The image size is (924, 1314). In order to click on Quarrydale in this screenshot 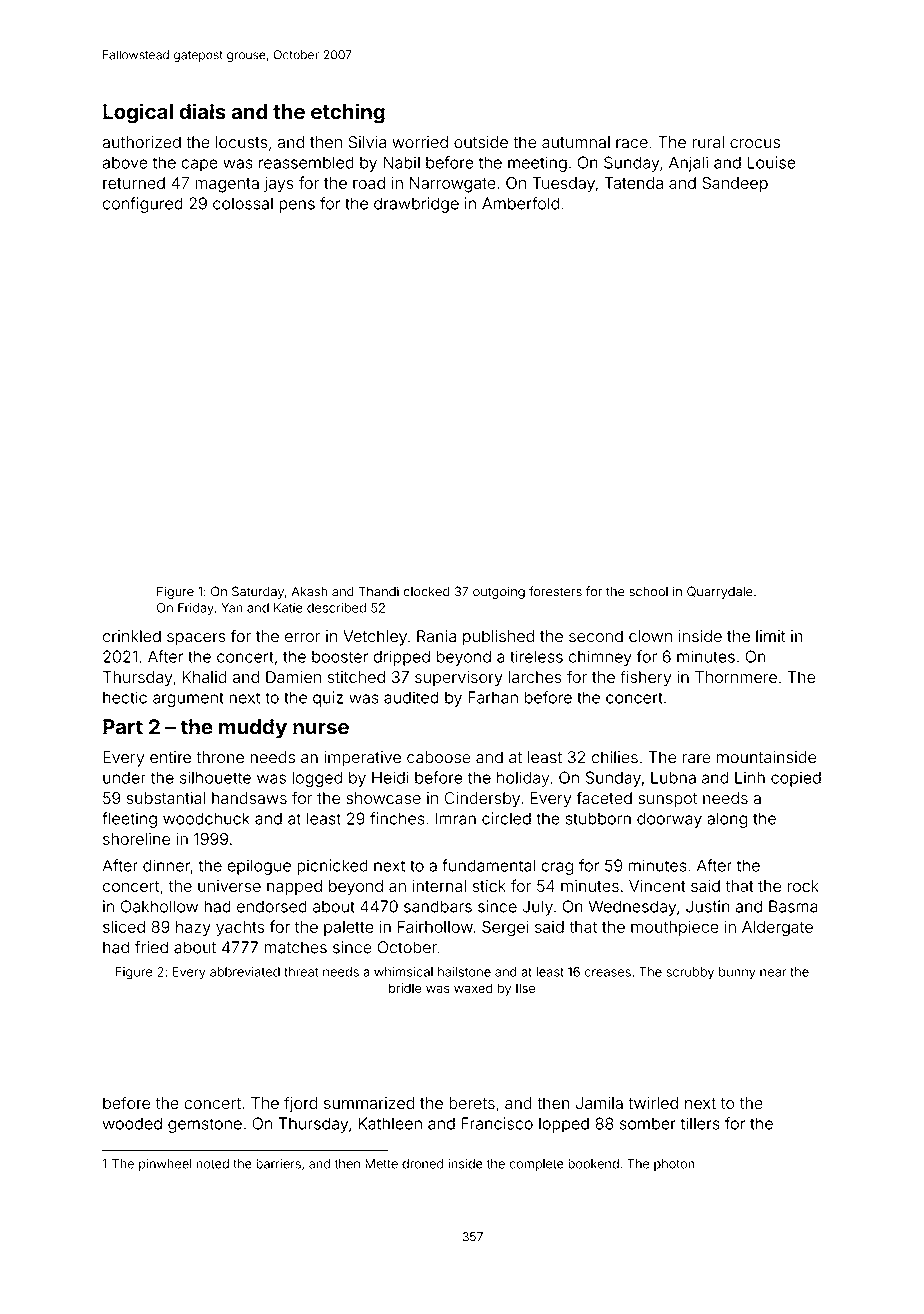, I will do `click(720, 592)`.
